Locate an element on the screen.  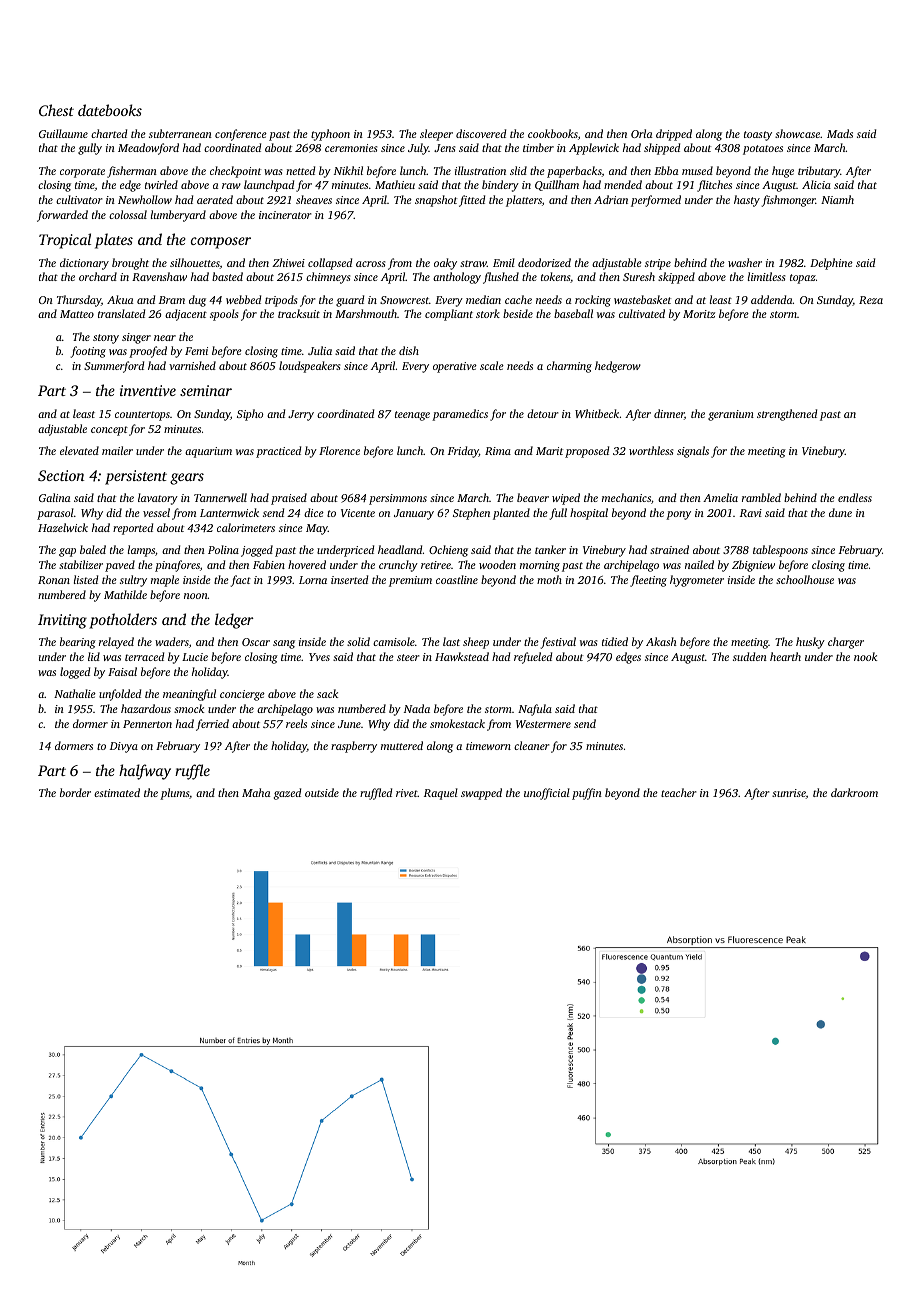
typhoon is located at coordinates (330, 135).
